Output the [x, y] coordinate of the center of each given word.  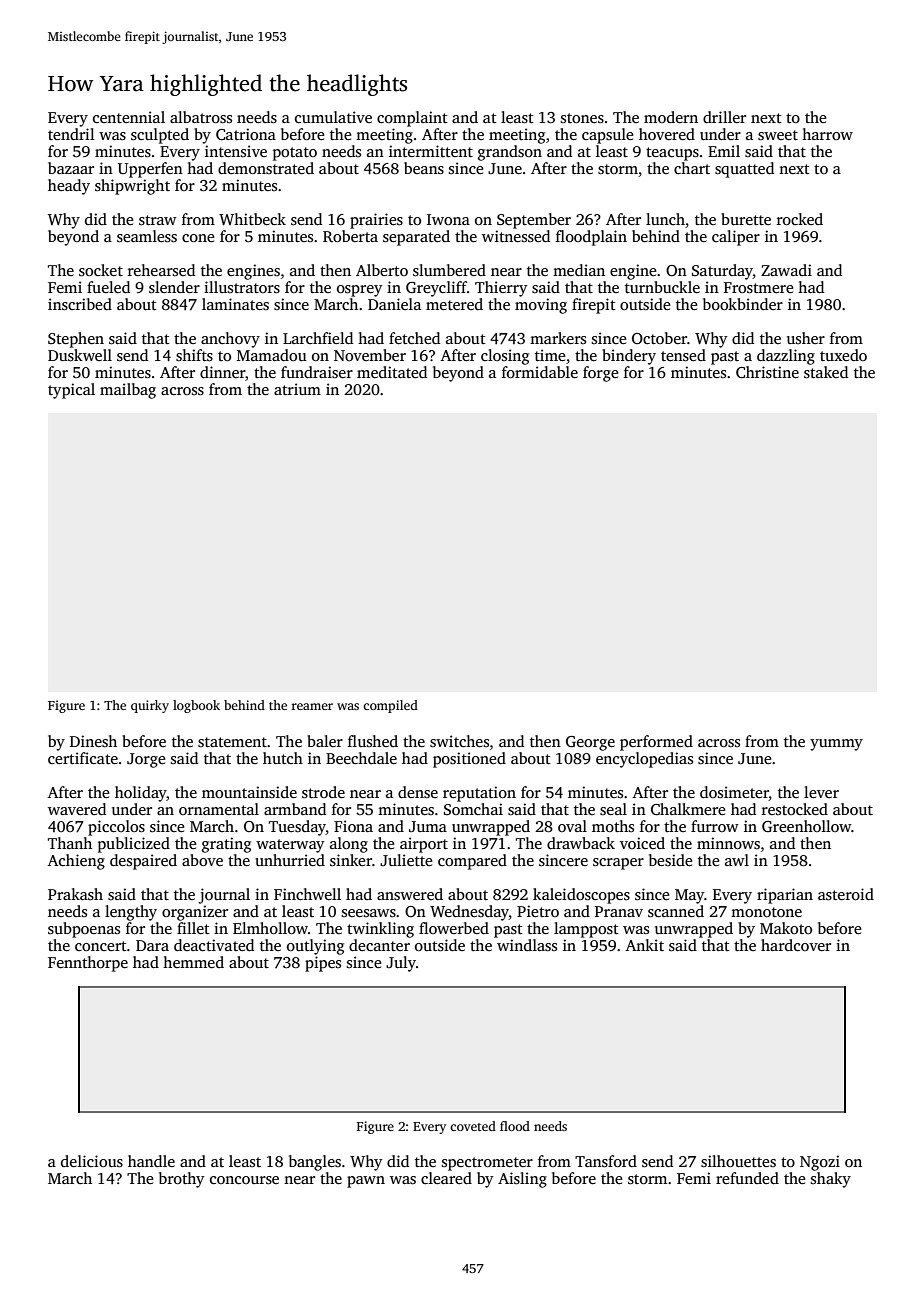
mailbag [128, 391]
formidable [540, 372]
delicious [92, 1161]
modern [671, 117]
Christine [767, 372]
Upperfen [150, 170]
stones [582, 118]
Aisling [522, 1180]
